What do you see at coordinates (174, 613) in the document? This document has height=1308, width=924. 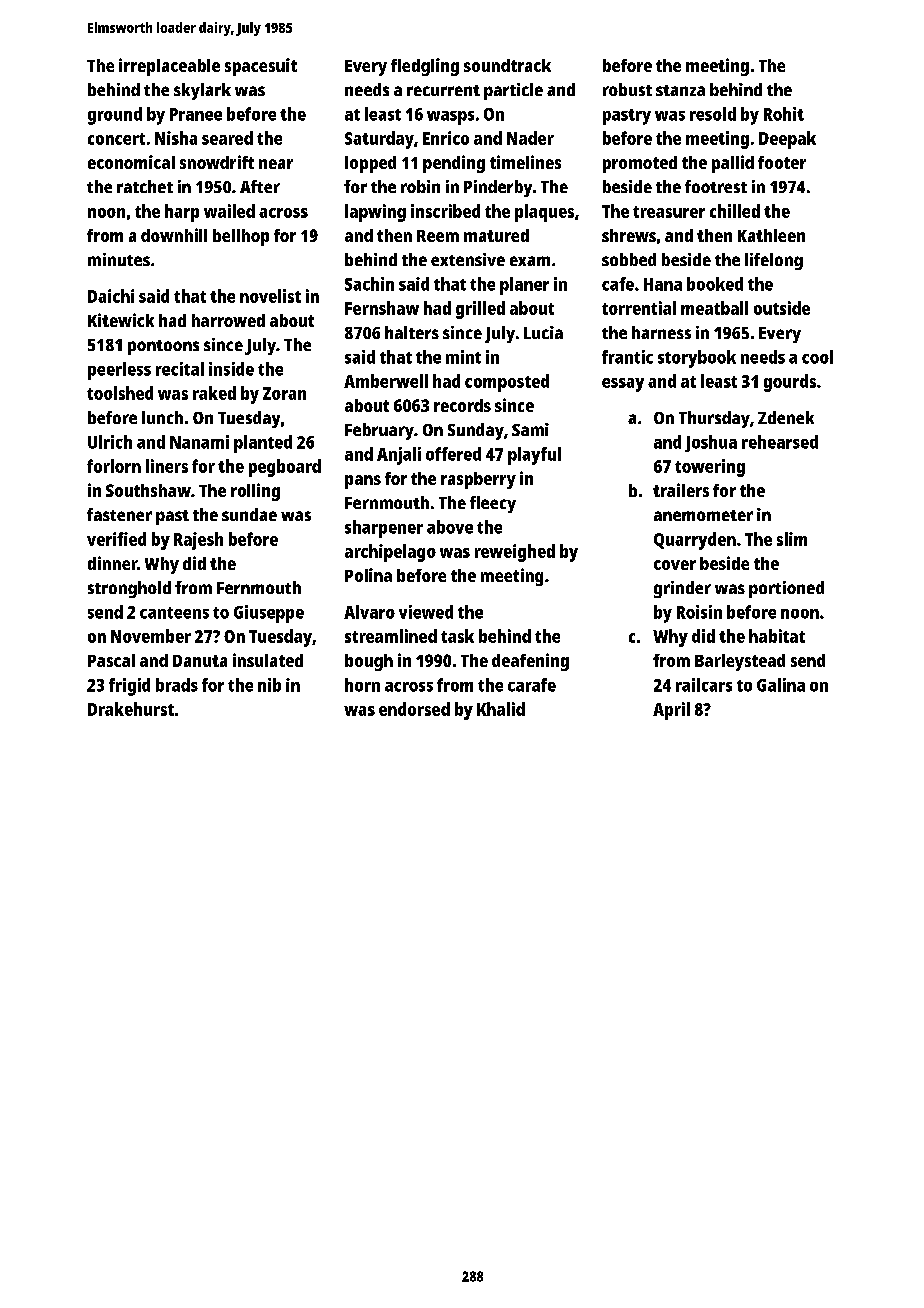 I see `canteens` at bounding box center [174, 613].
